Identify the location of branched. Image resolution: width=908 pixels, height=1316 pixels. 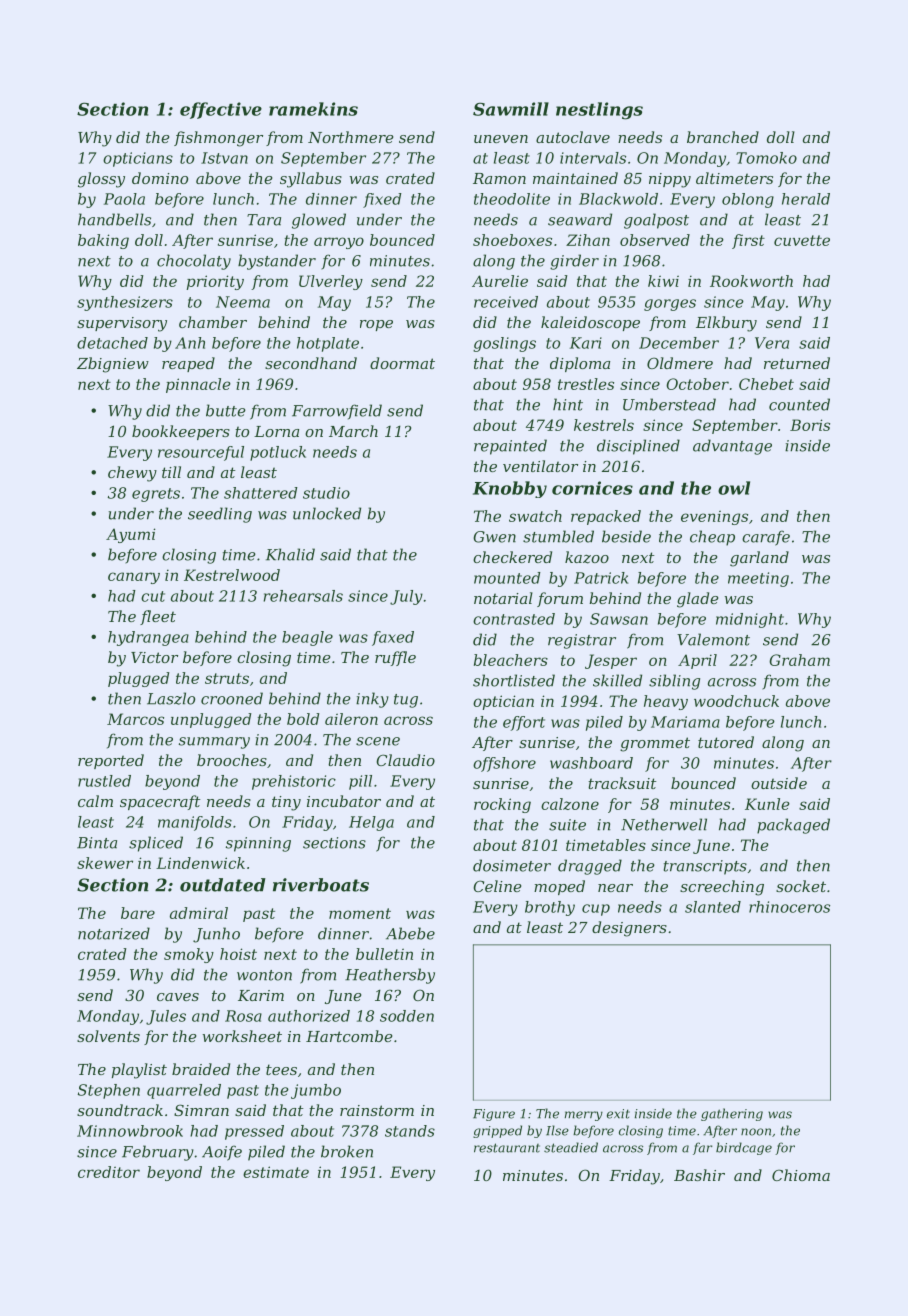
(723, 137).
